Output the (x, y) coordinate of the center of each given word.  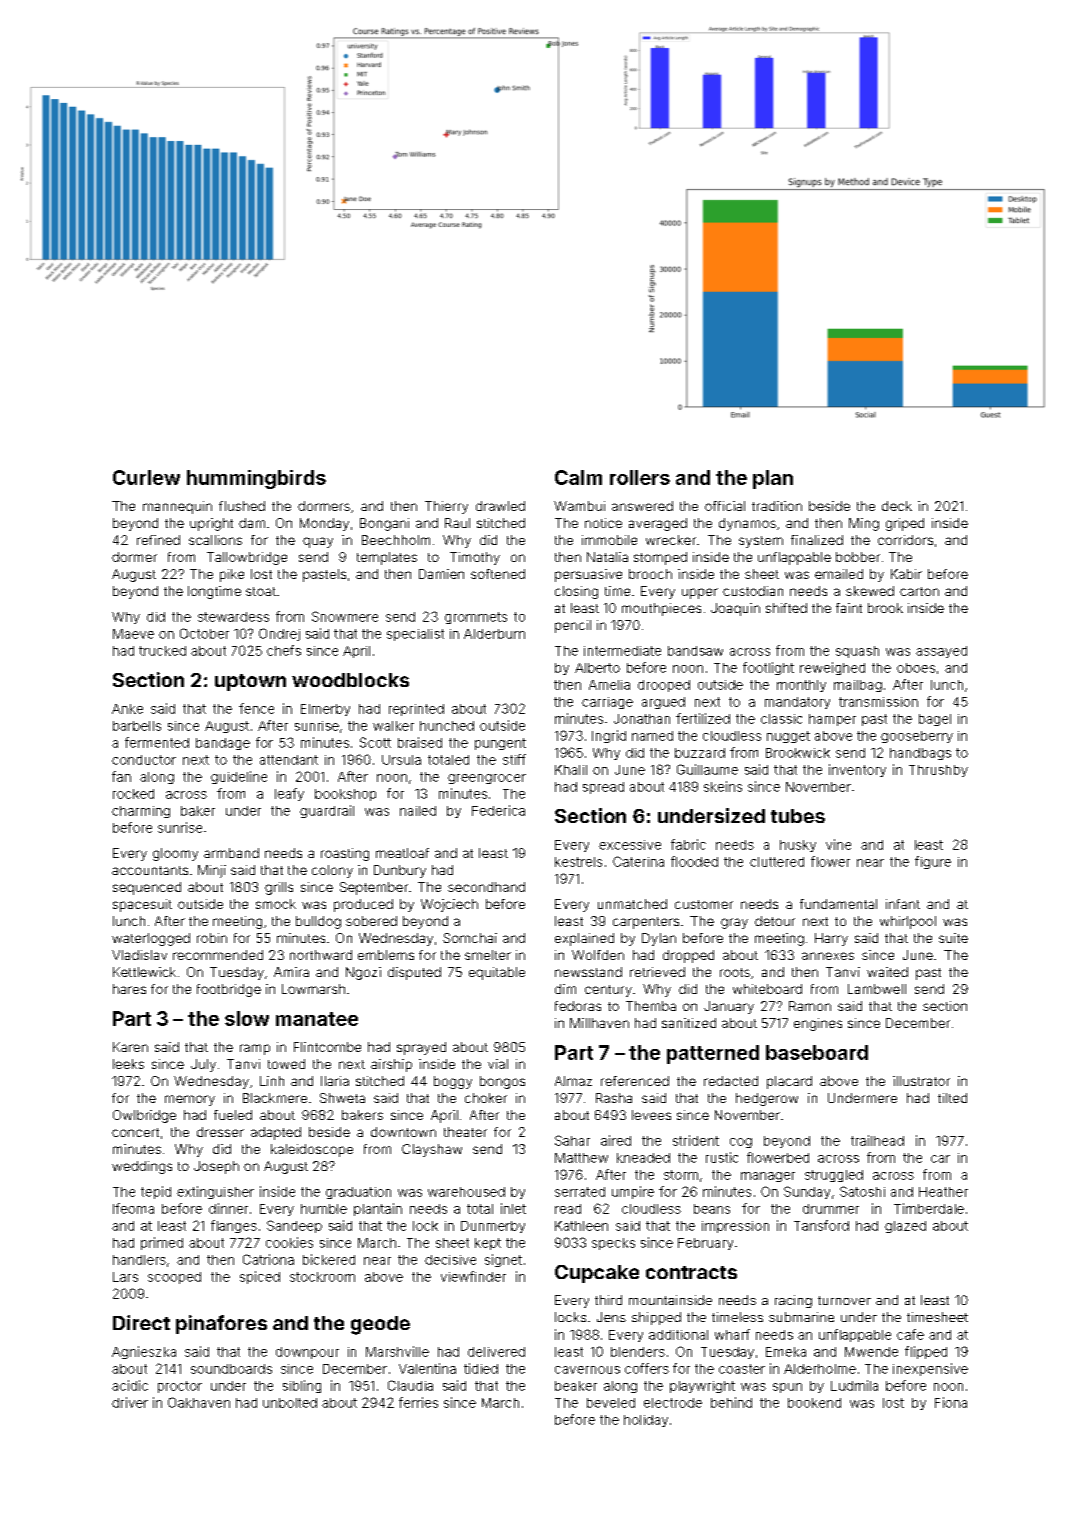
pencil (573, 626)
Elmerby (325, 710)
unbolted (290, 1403)
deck (897, 506)
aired (616, 1140)
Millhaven (599, 1023)
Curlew (146, 477)
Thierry (446, 507)
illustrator (921, 1081)
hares (129, 989)
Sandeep (294, 1226)
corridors (905, 540)
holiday (646, 1421)
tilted (952, 1098)
